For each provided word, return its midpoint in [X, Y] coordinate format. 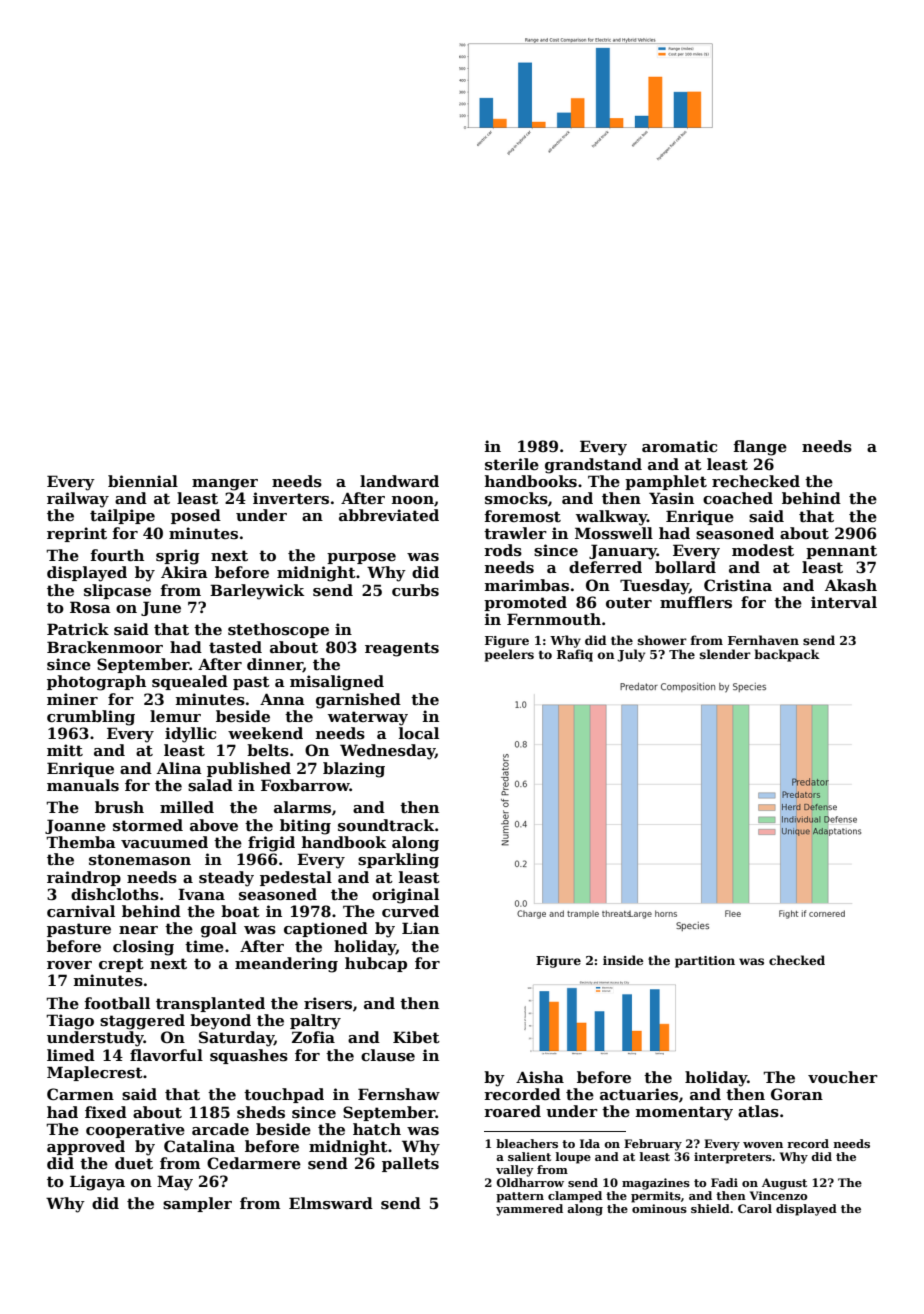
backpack [787, 655]
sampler [197, 1204]
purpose [361, 558]
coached [738, 498]
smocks [516, 498]
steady [226, 879]
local [419, 733]
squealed [190, 682]
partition [705, 962]
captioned [326, 929]
